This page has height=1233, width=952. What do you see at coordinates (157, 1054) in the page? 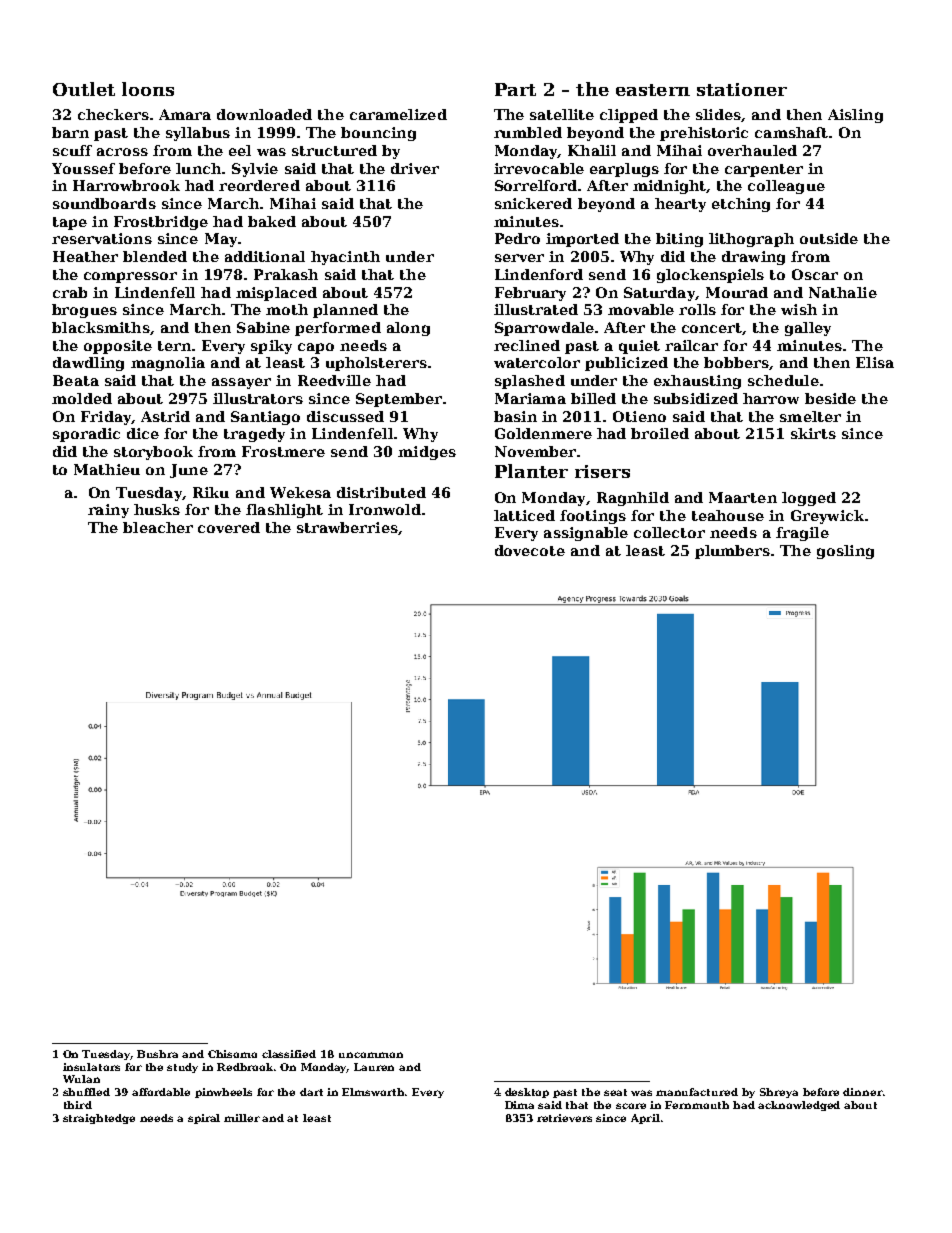
I see `Bushra` at bounding box center [157, 1054].
